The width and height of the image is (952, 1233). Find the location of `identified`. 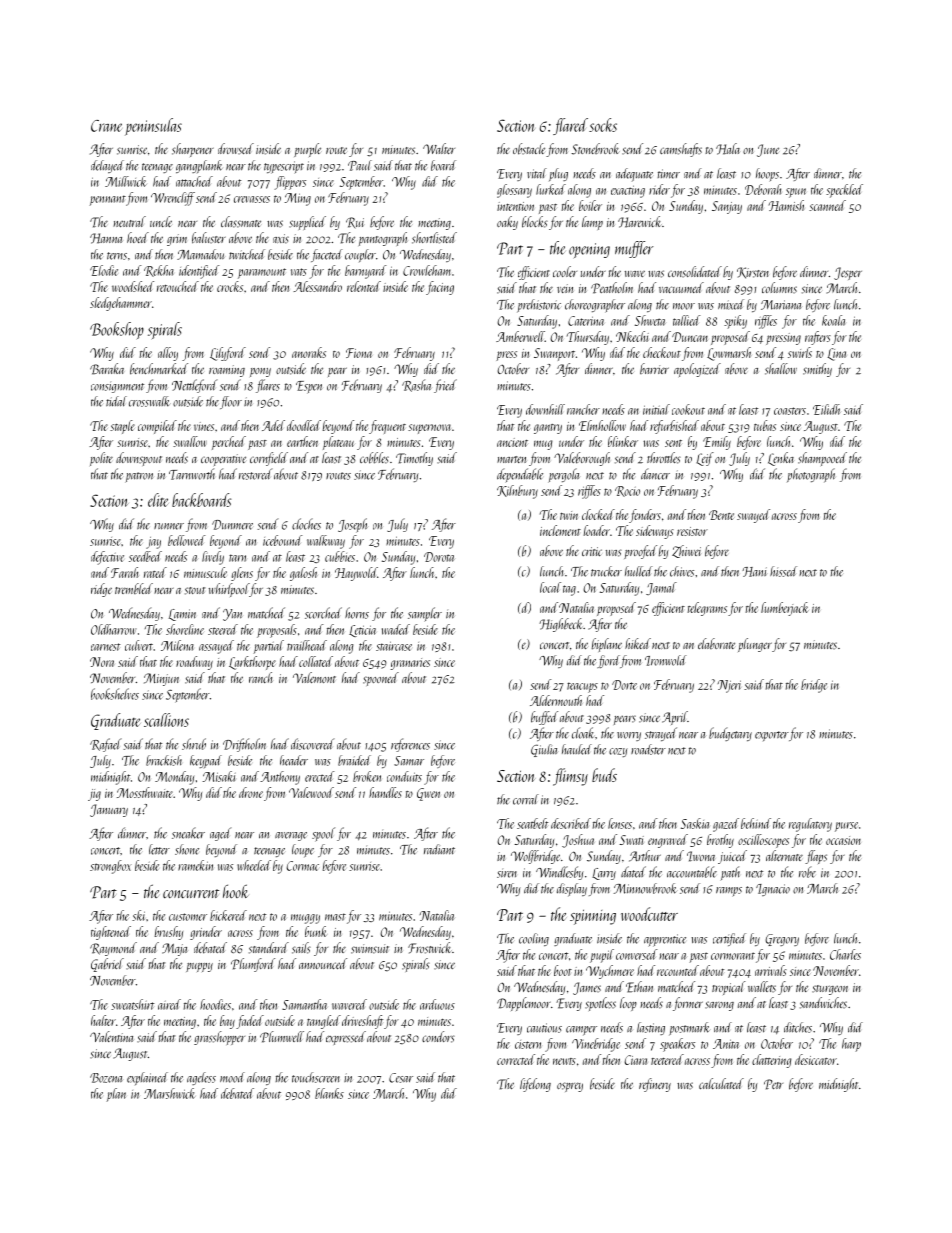

identified is located at coordinates (199, 272).
